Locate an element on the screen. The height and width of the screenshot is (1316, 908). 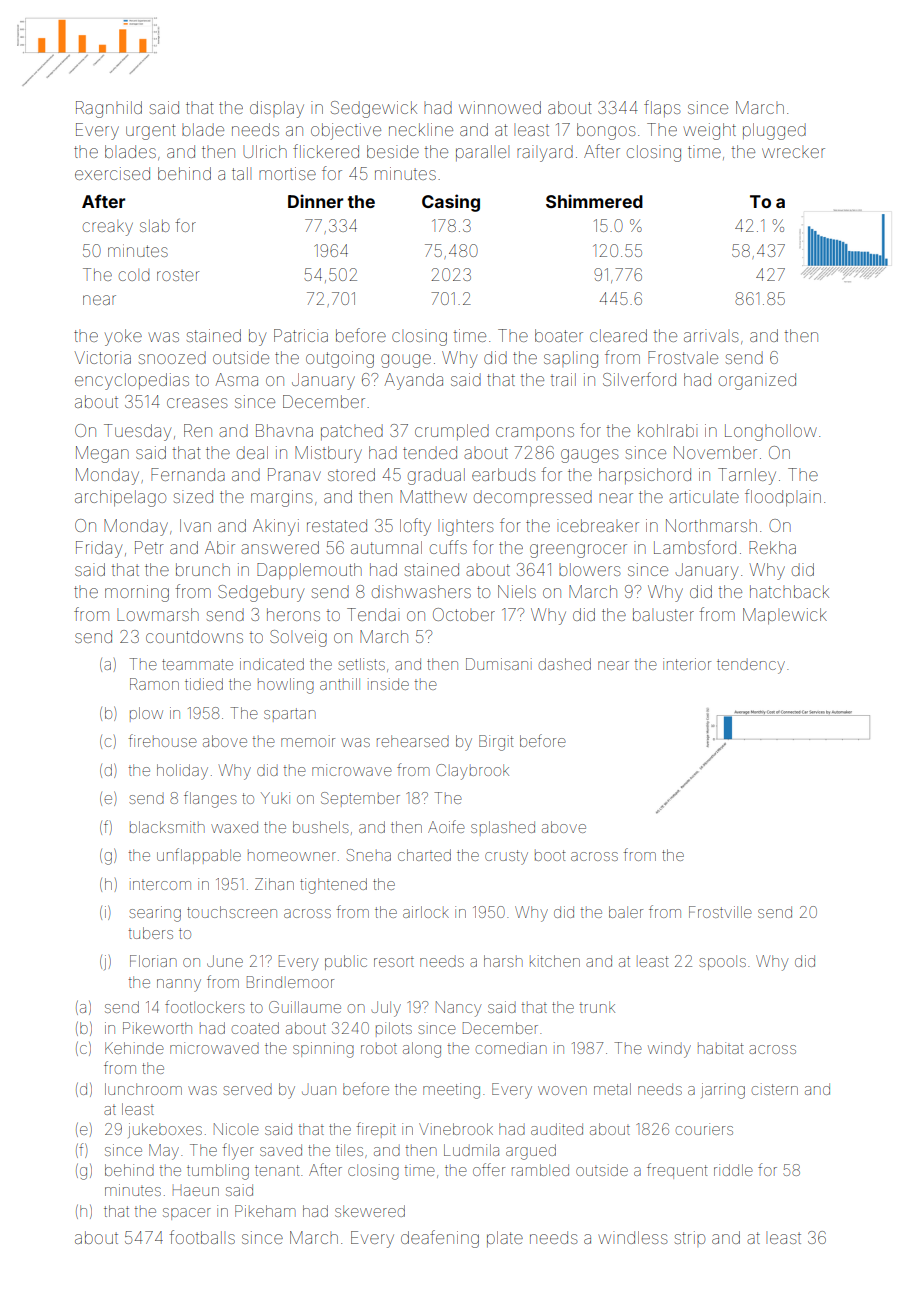
touchscreen is located at coordinates (232, 912).
